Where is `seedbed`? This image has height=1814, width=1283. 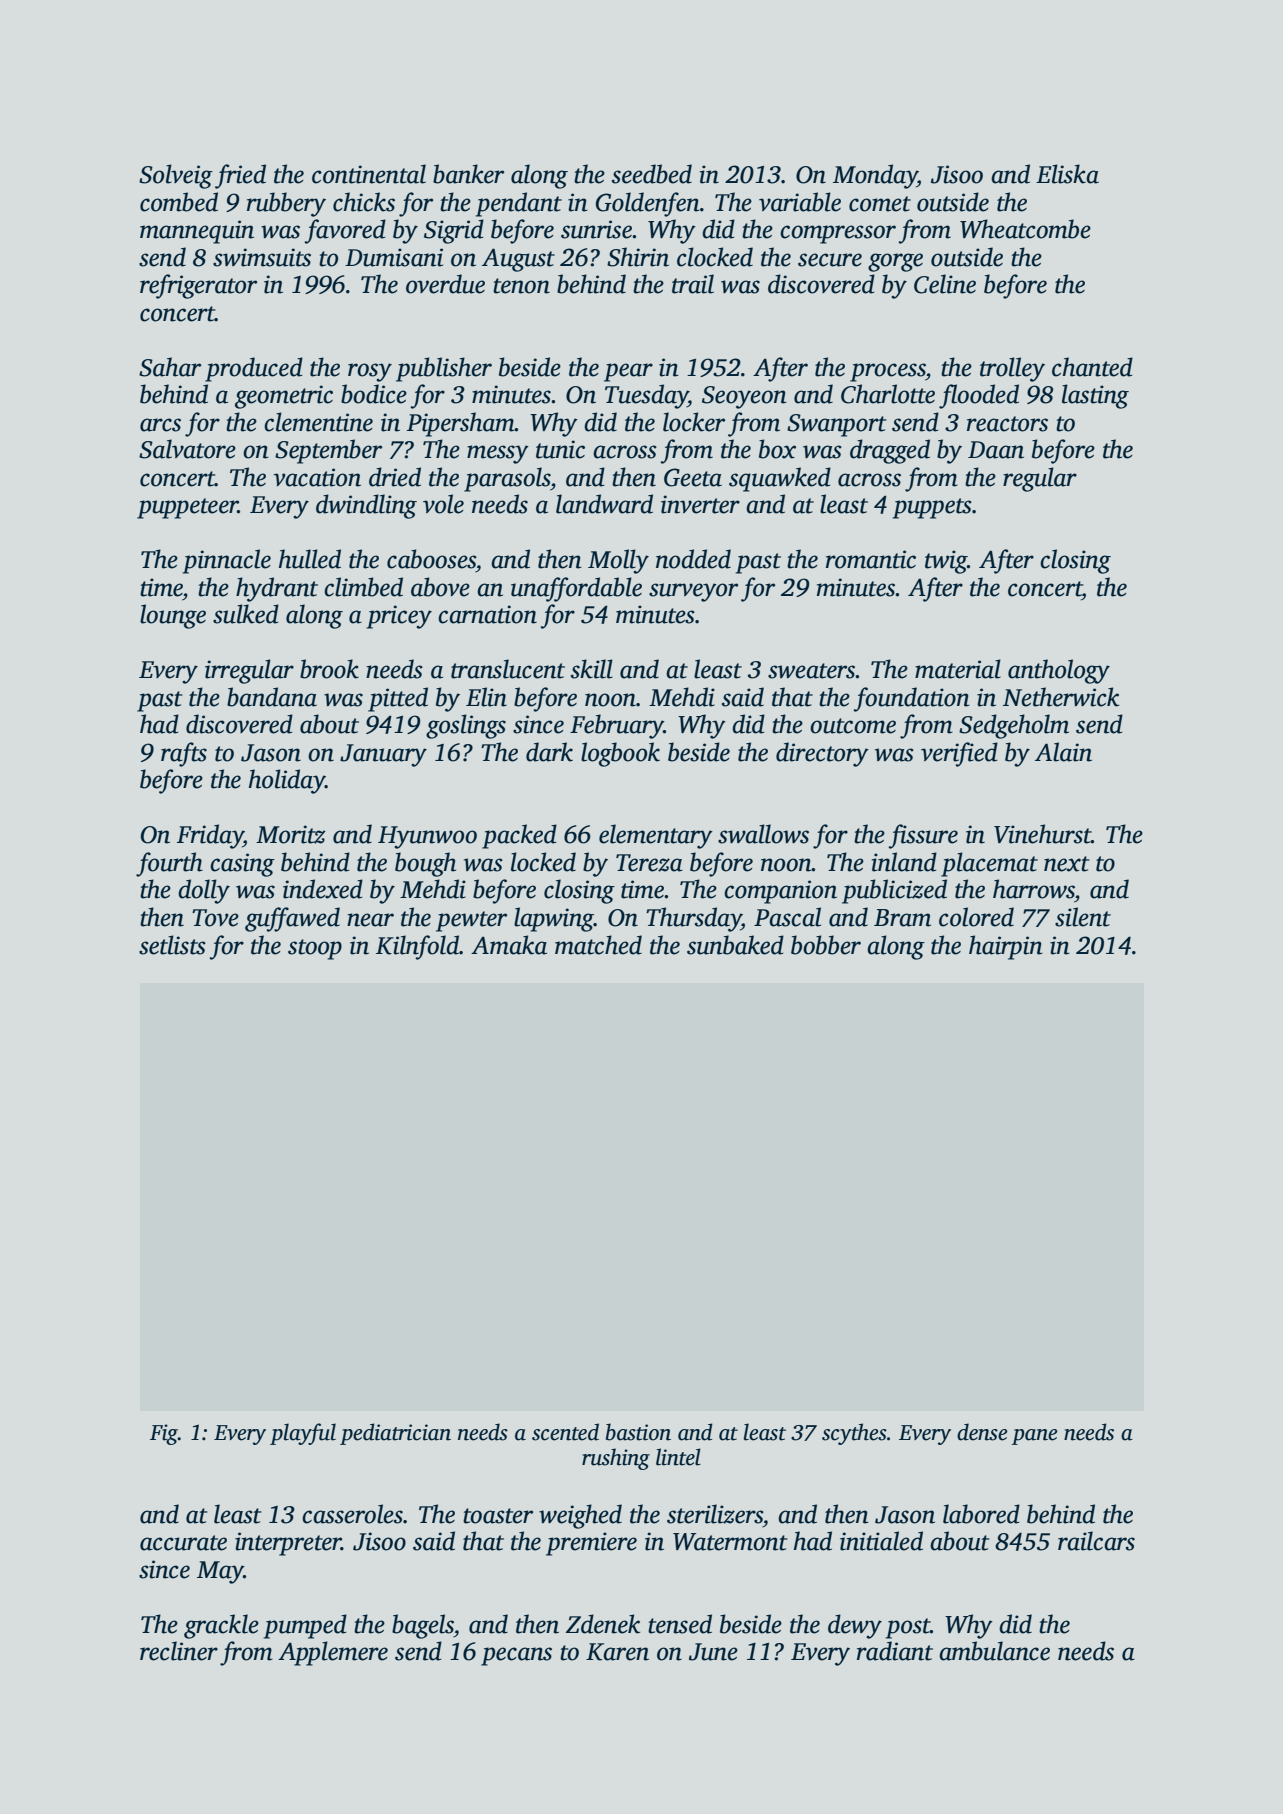
seedbed is located at coordinates (652, 174).
